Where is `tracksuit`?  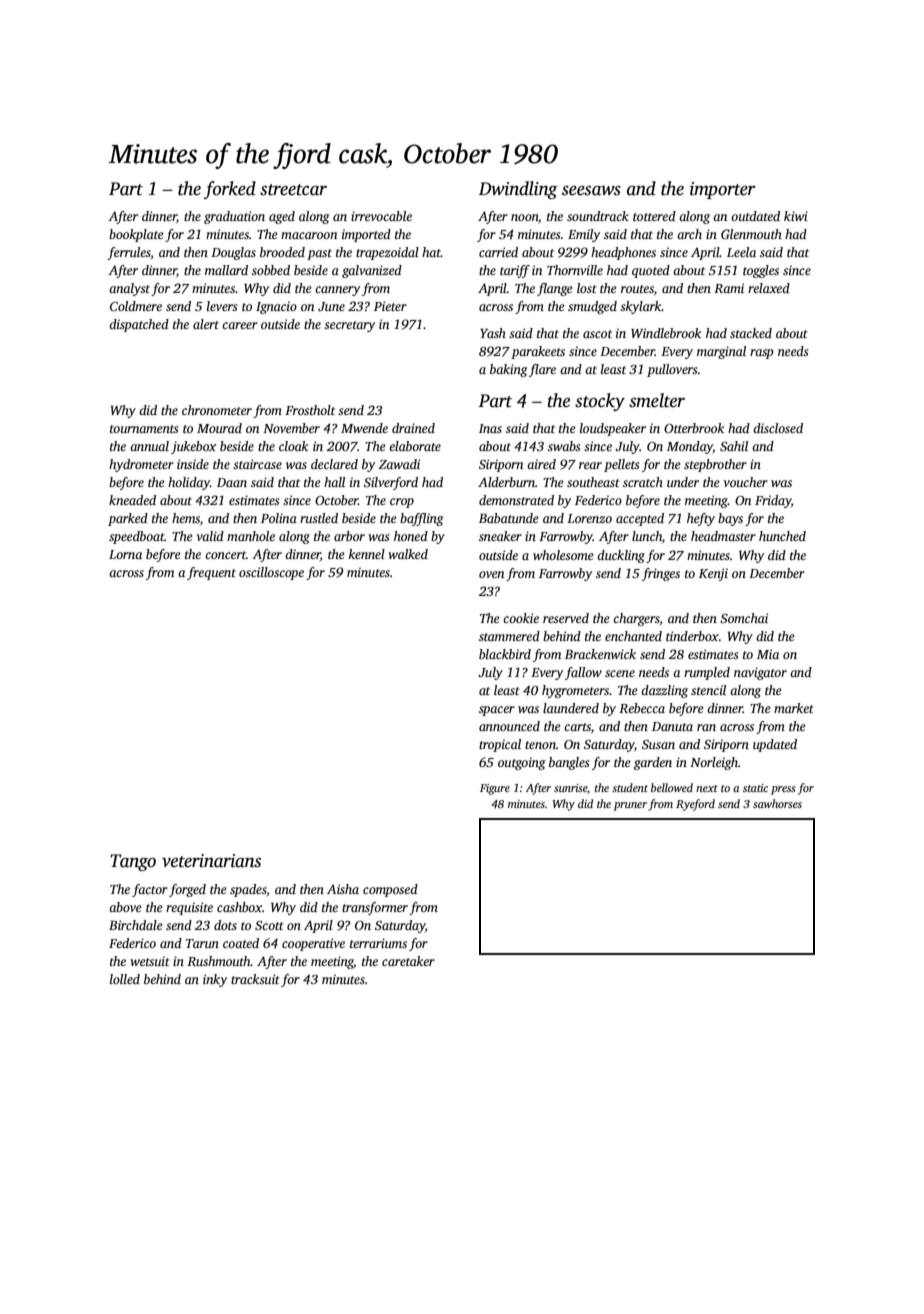 tracksuit is located at coordinates (255, 979).
